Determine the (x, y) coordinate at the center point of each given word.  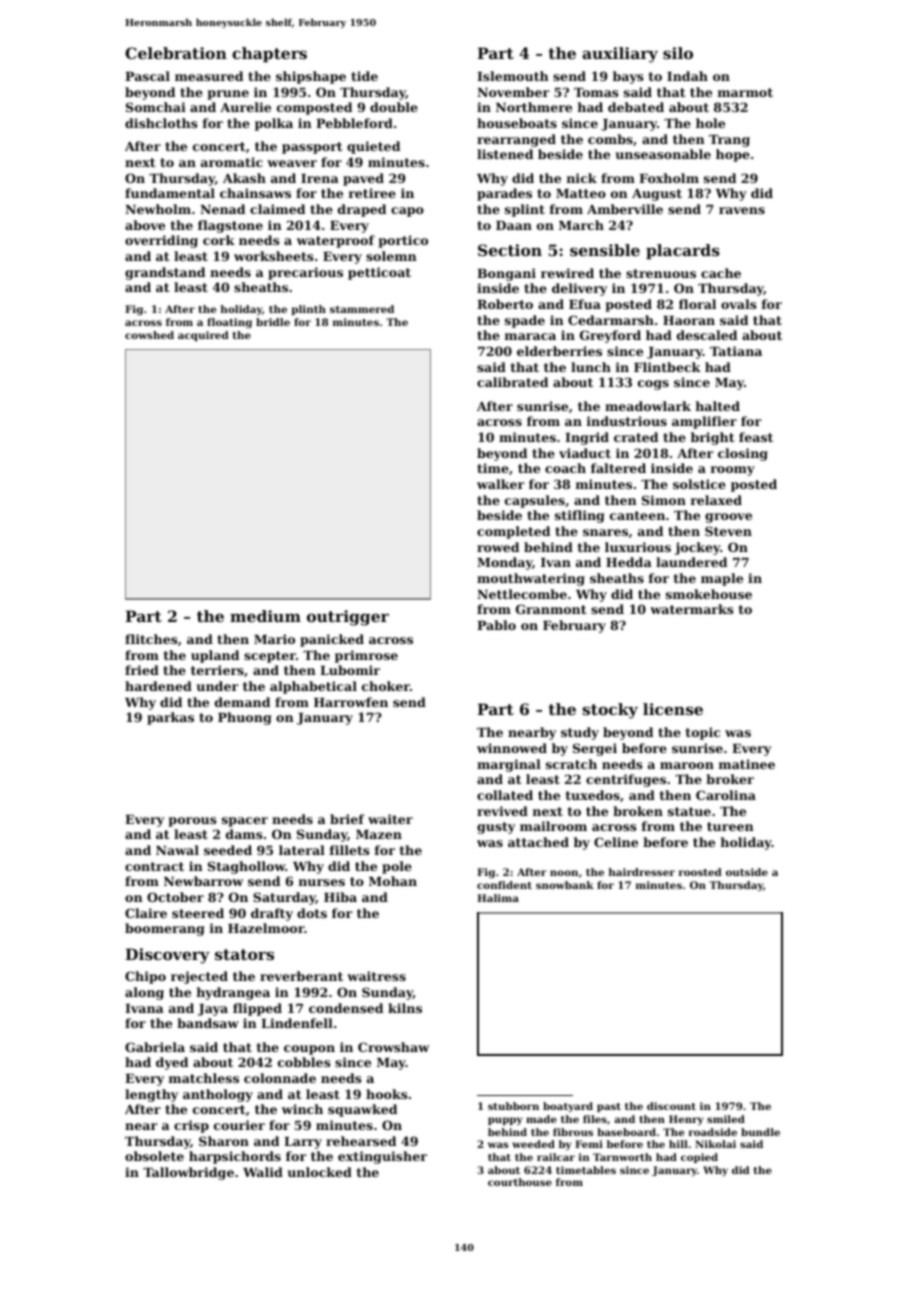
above (145, 225)
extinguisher (382, 1157)
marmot (745, 92)
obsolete (154, 1156)
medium (265, 616)
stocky (610, 711)
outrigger (348, 618)
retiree (372, 193)
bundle (760, 1132)
